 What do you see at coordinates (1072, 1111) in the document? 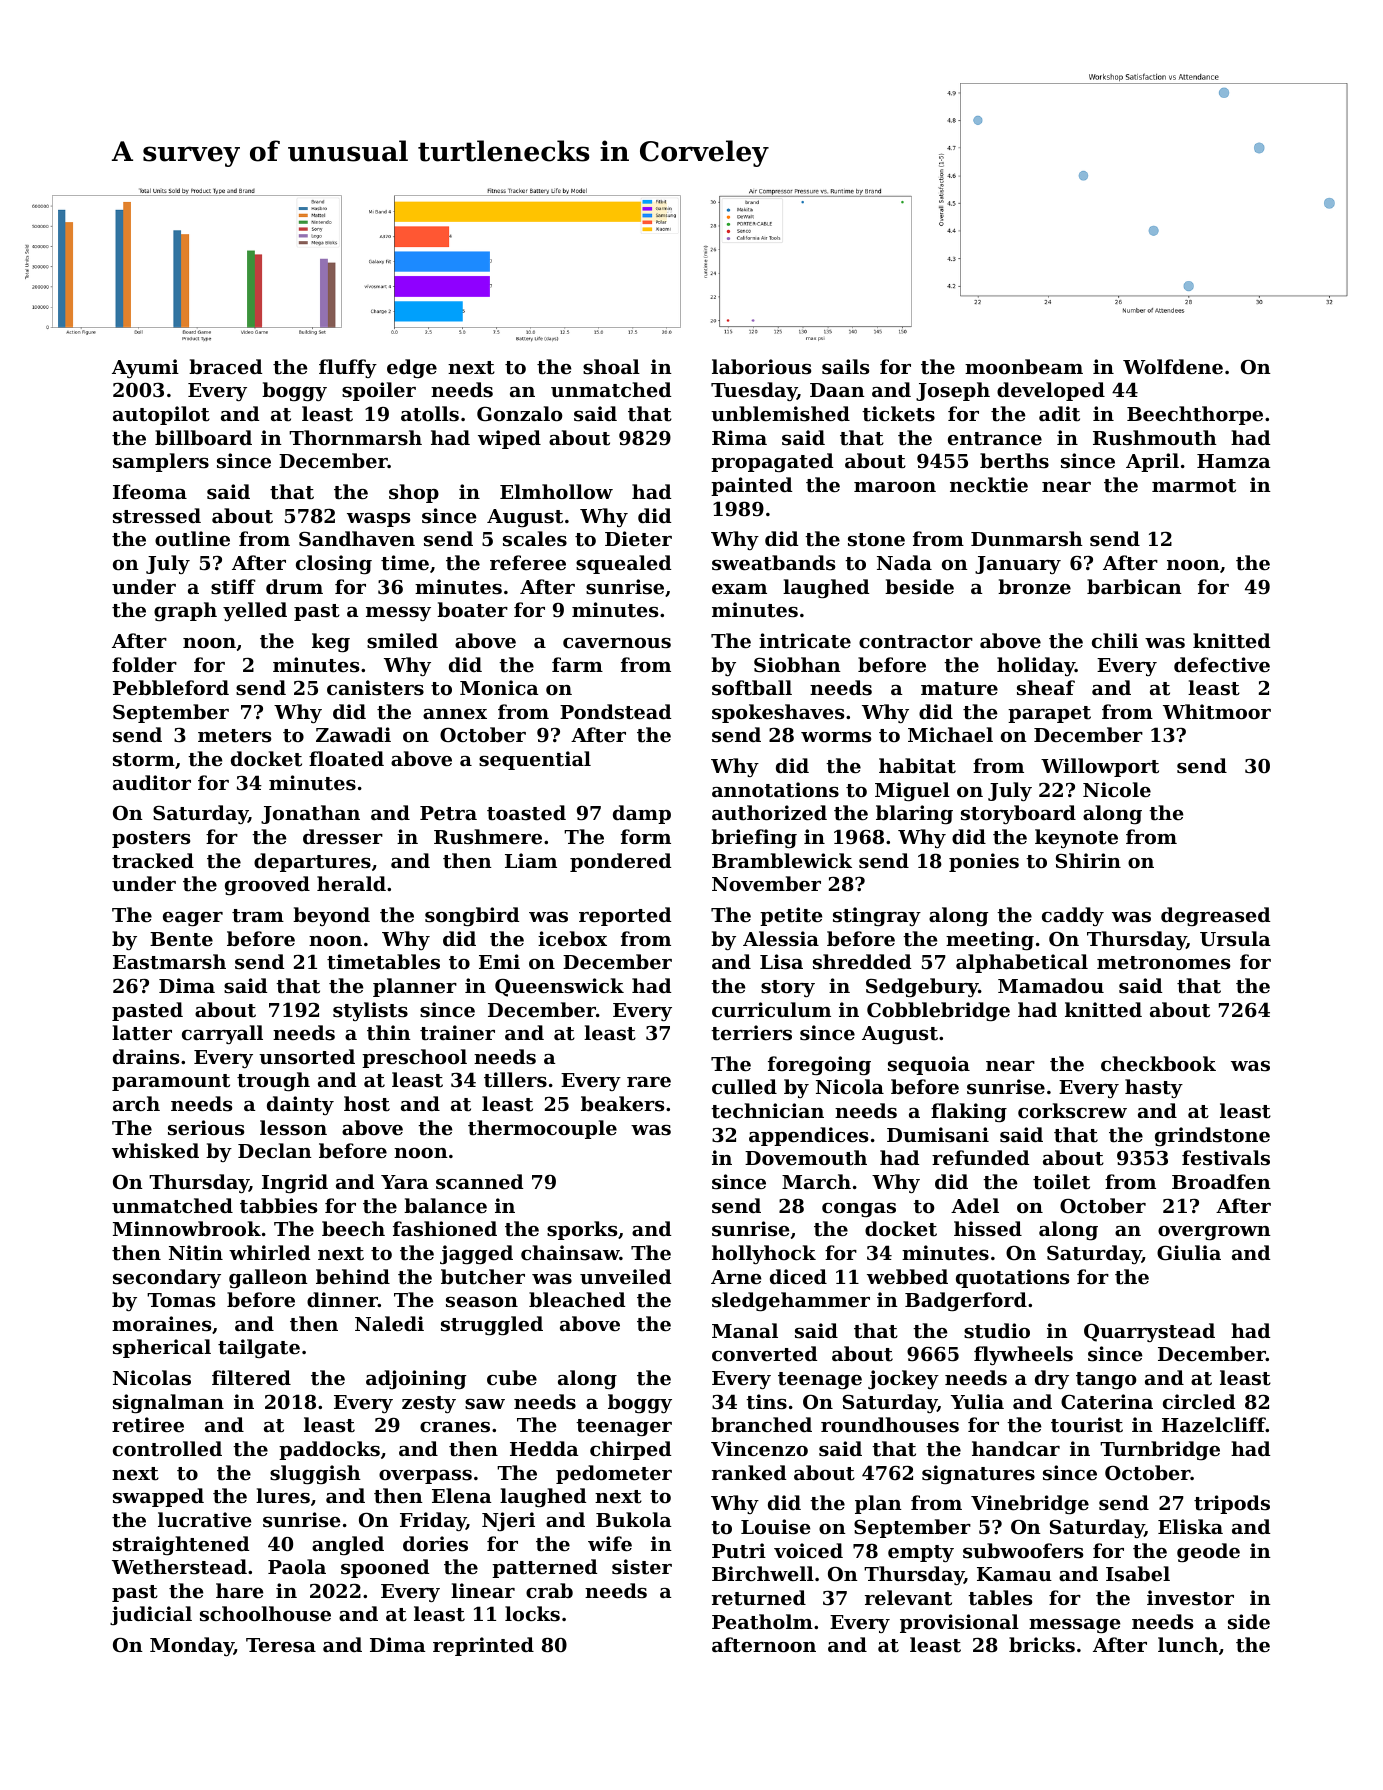
I see `corkscrew` at bounding box center [1072, 1111].
